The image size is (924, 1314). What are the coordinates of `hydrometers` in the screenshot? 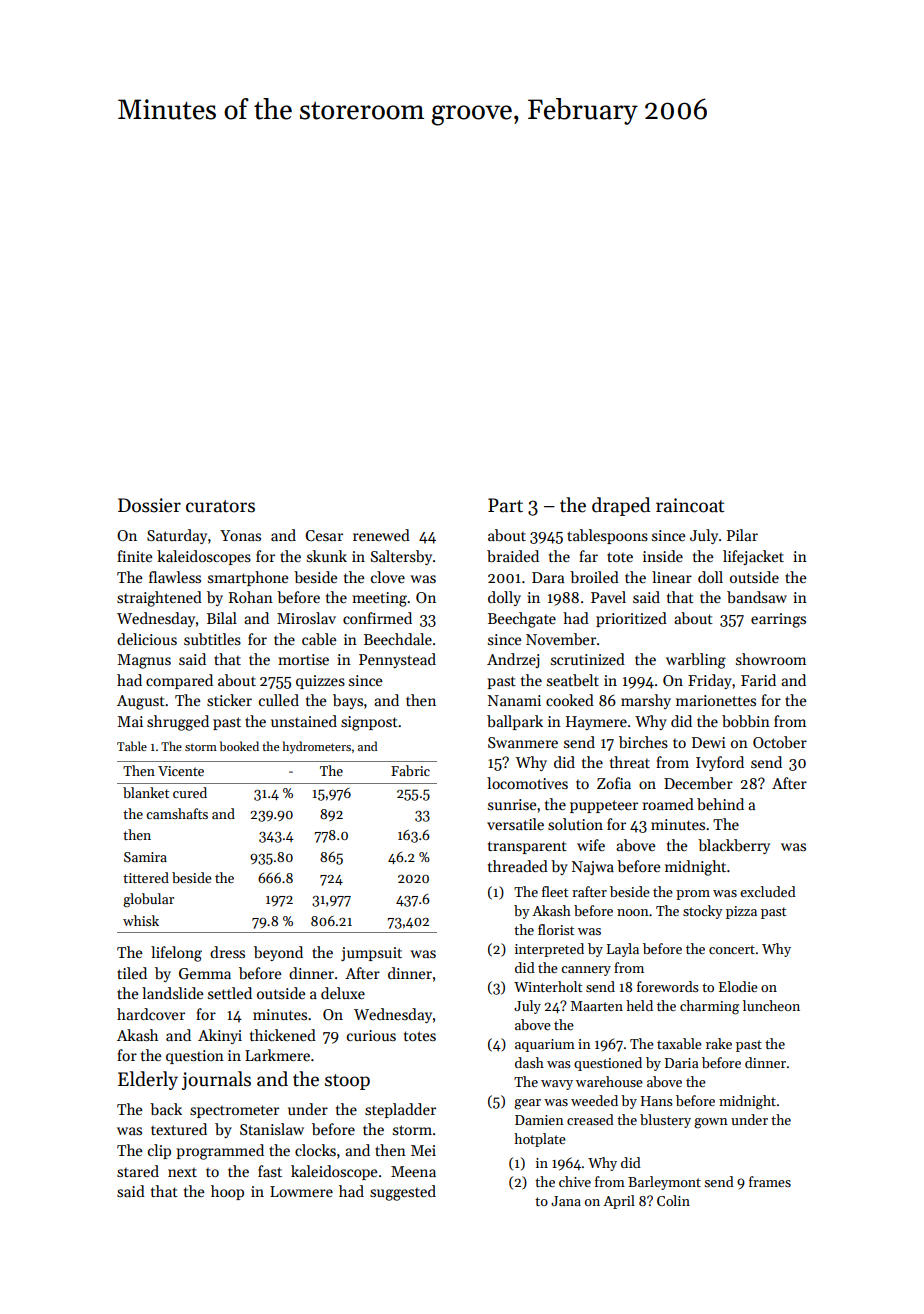 It's located at (317, 747).
